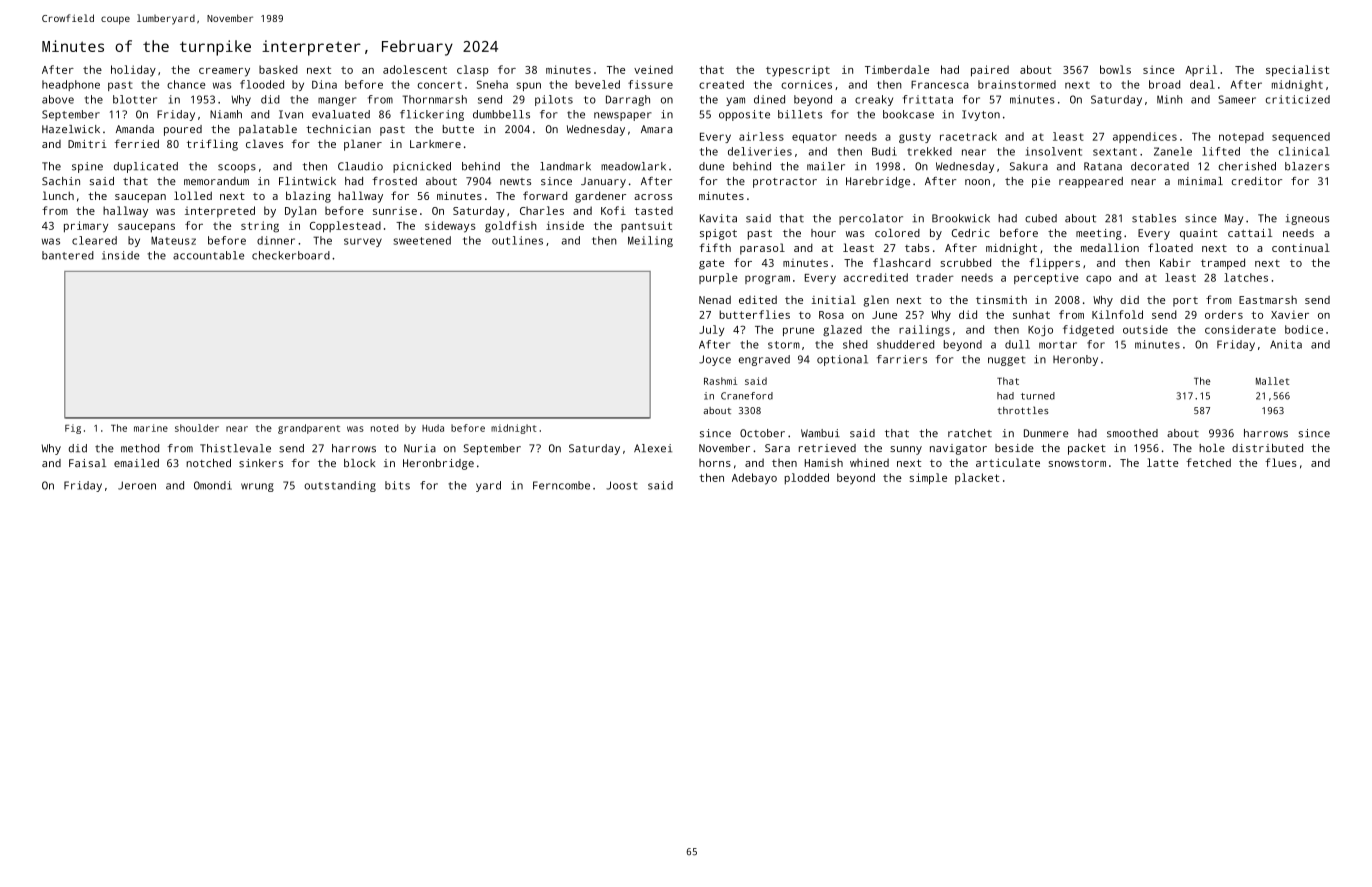 The width and height of the image is (1372, 887). What do you see at coordinates (622, 485) in the image?
I see `Joost` at bounding box center [622, 485].
